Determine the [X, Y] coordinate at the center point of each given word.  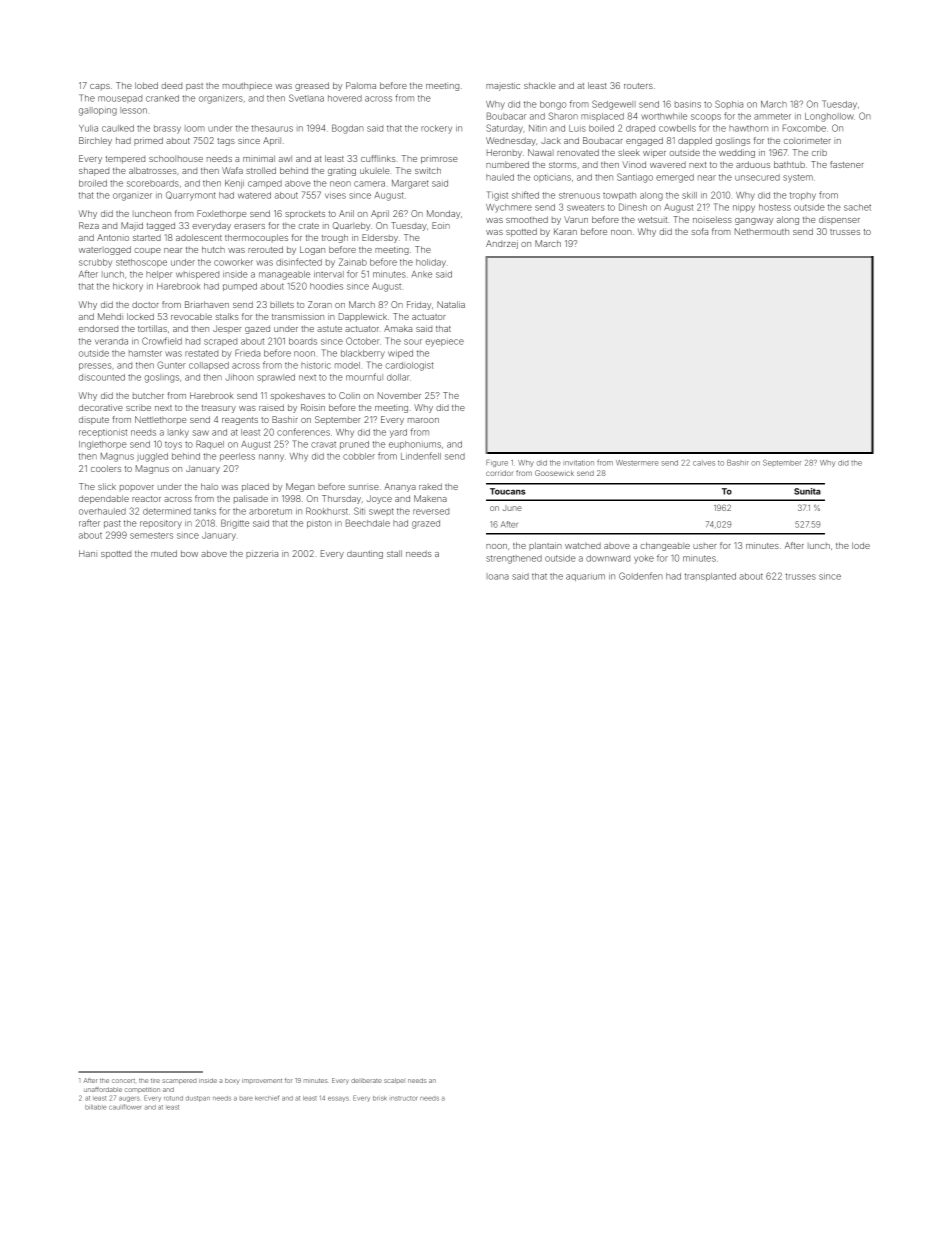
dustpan [198, 1099]
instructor [404, 1098]
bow [189, 553]
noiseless [712, 219]
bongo [553, 105]
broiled [93, 183]
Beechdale [368, 523]
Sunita [807, 491]
